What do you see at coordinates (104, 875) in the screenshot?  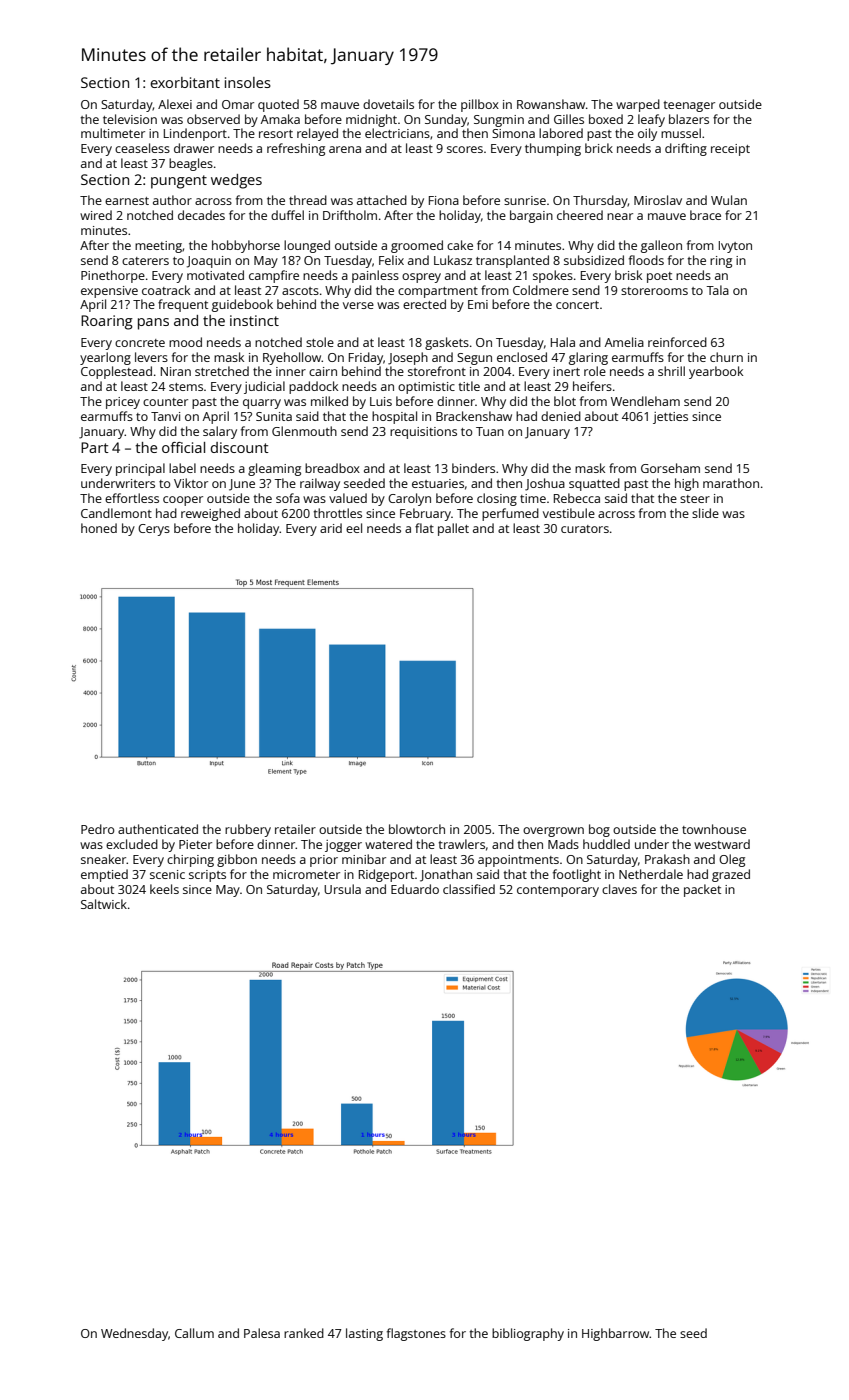 I see `emptied` at bounding box center [104, 875].
